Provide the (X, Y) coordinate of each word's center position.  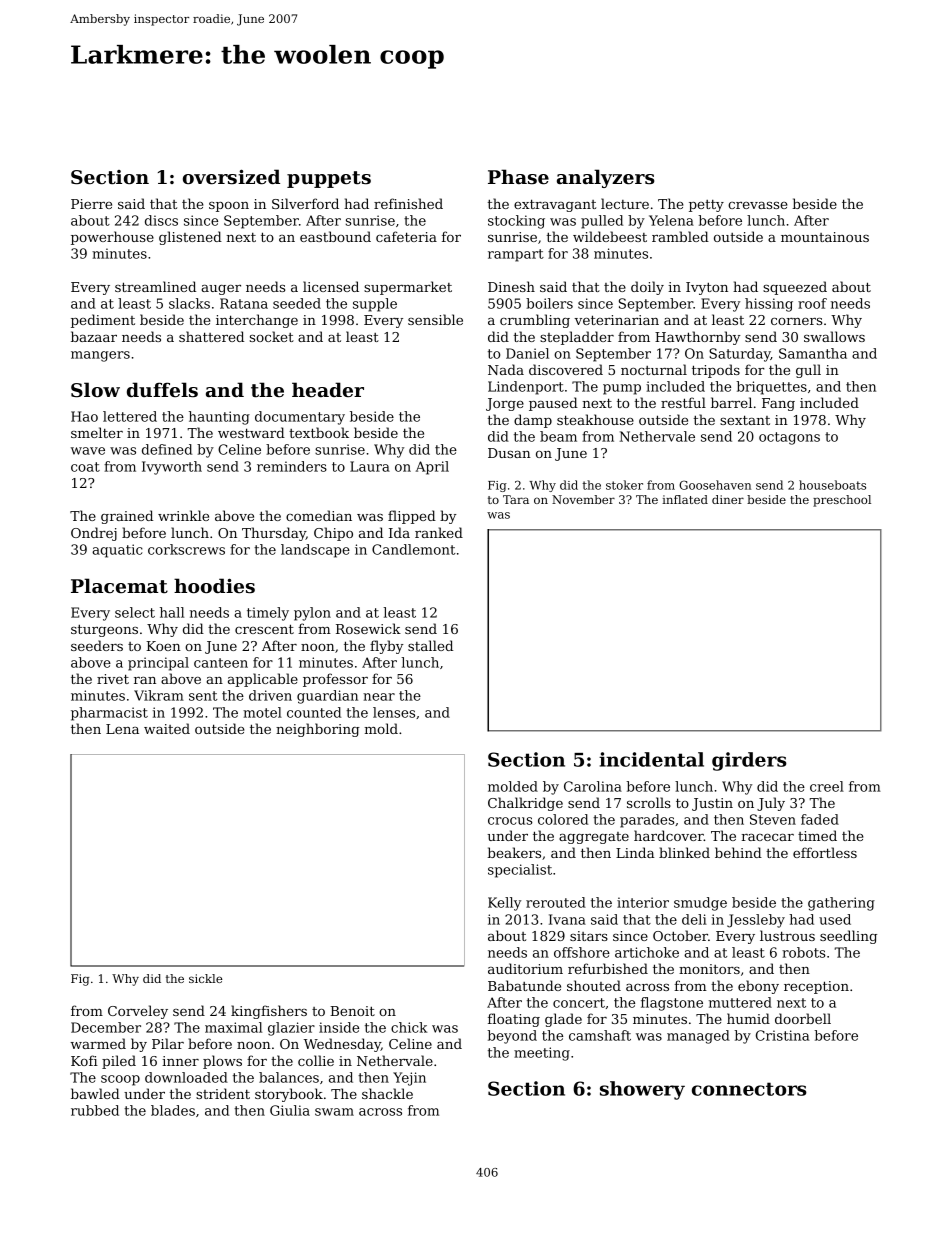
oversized (231, 177)
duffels (162, 390)
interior (643, 902)
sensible (435, 319)
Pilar (168, 1043)
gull (808, 371)
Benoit (352, 1011)
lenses (394, 712)
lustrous (787, 935)
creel (827, 786)
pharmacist (109, 714)
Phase (518, 177)
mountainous (825, 237)
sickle (205, 978)
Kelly (504, 904)
